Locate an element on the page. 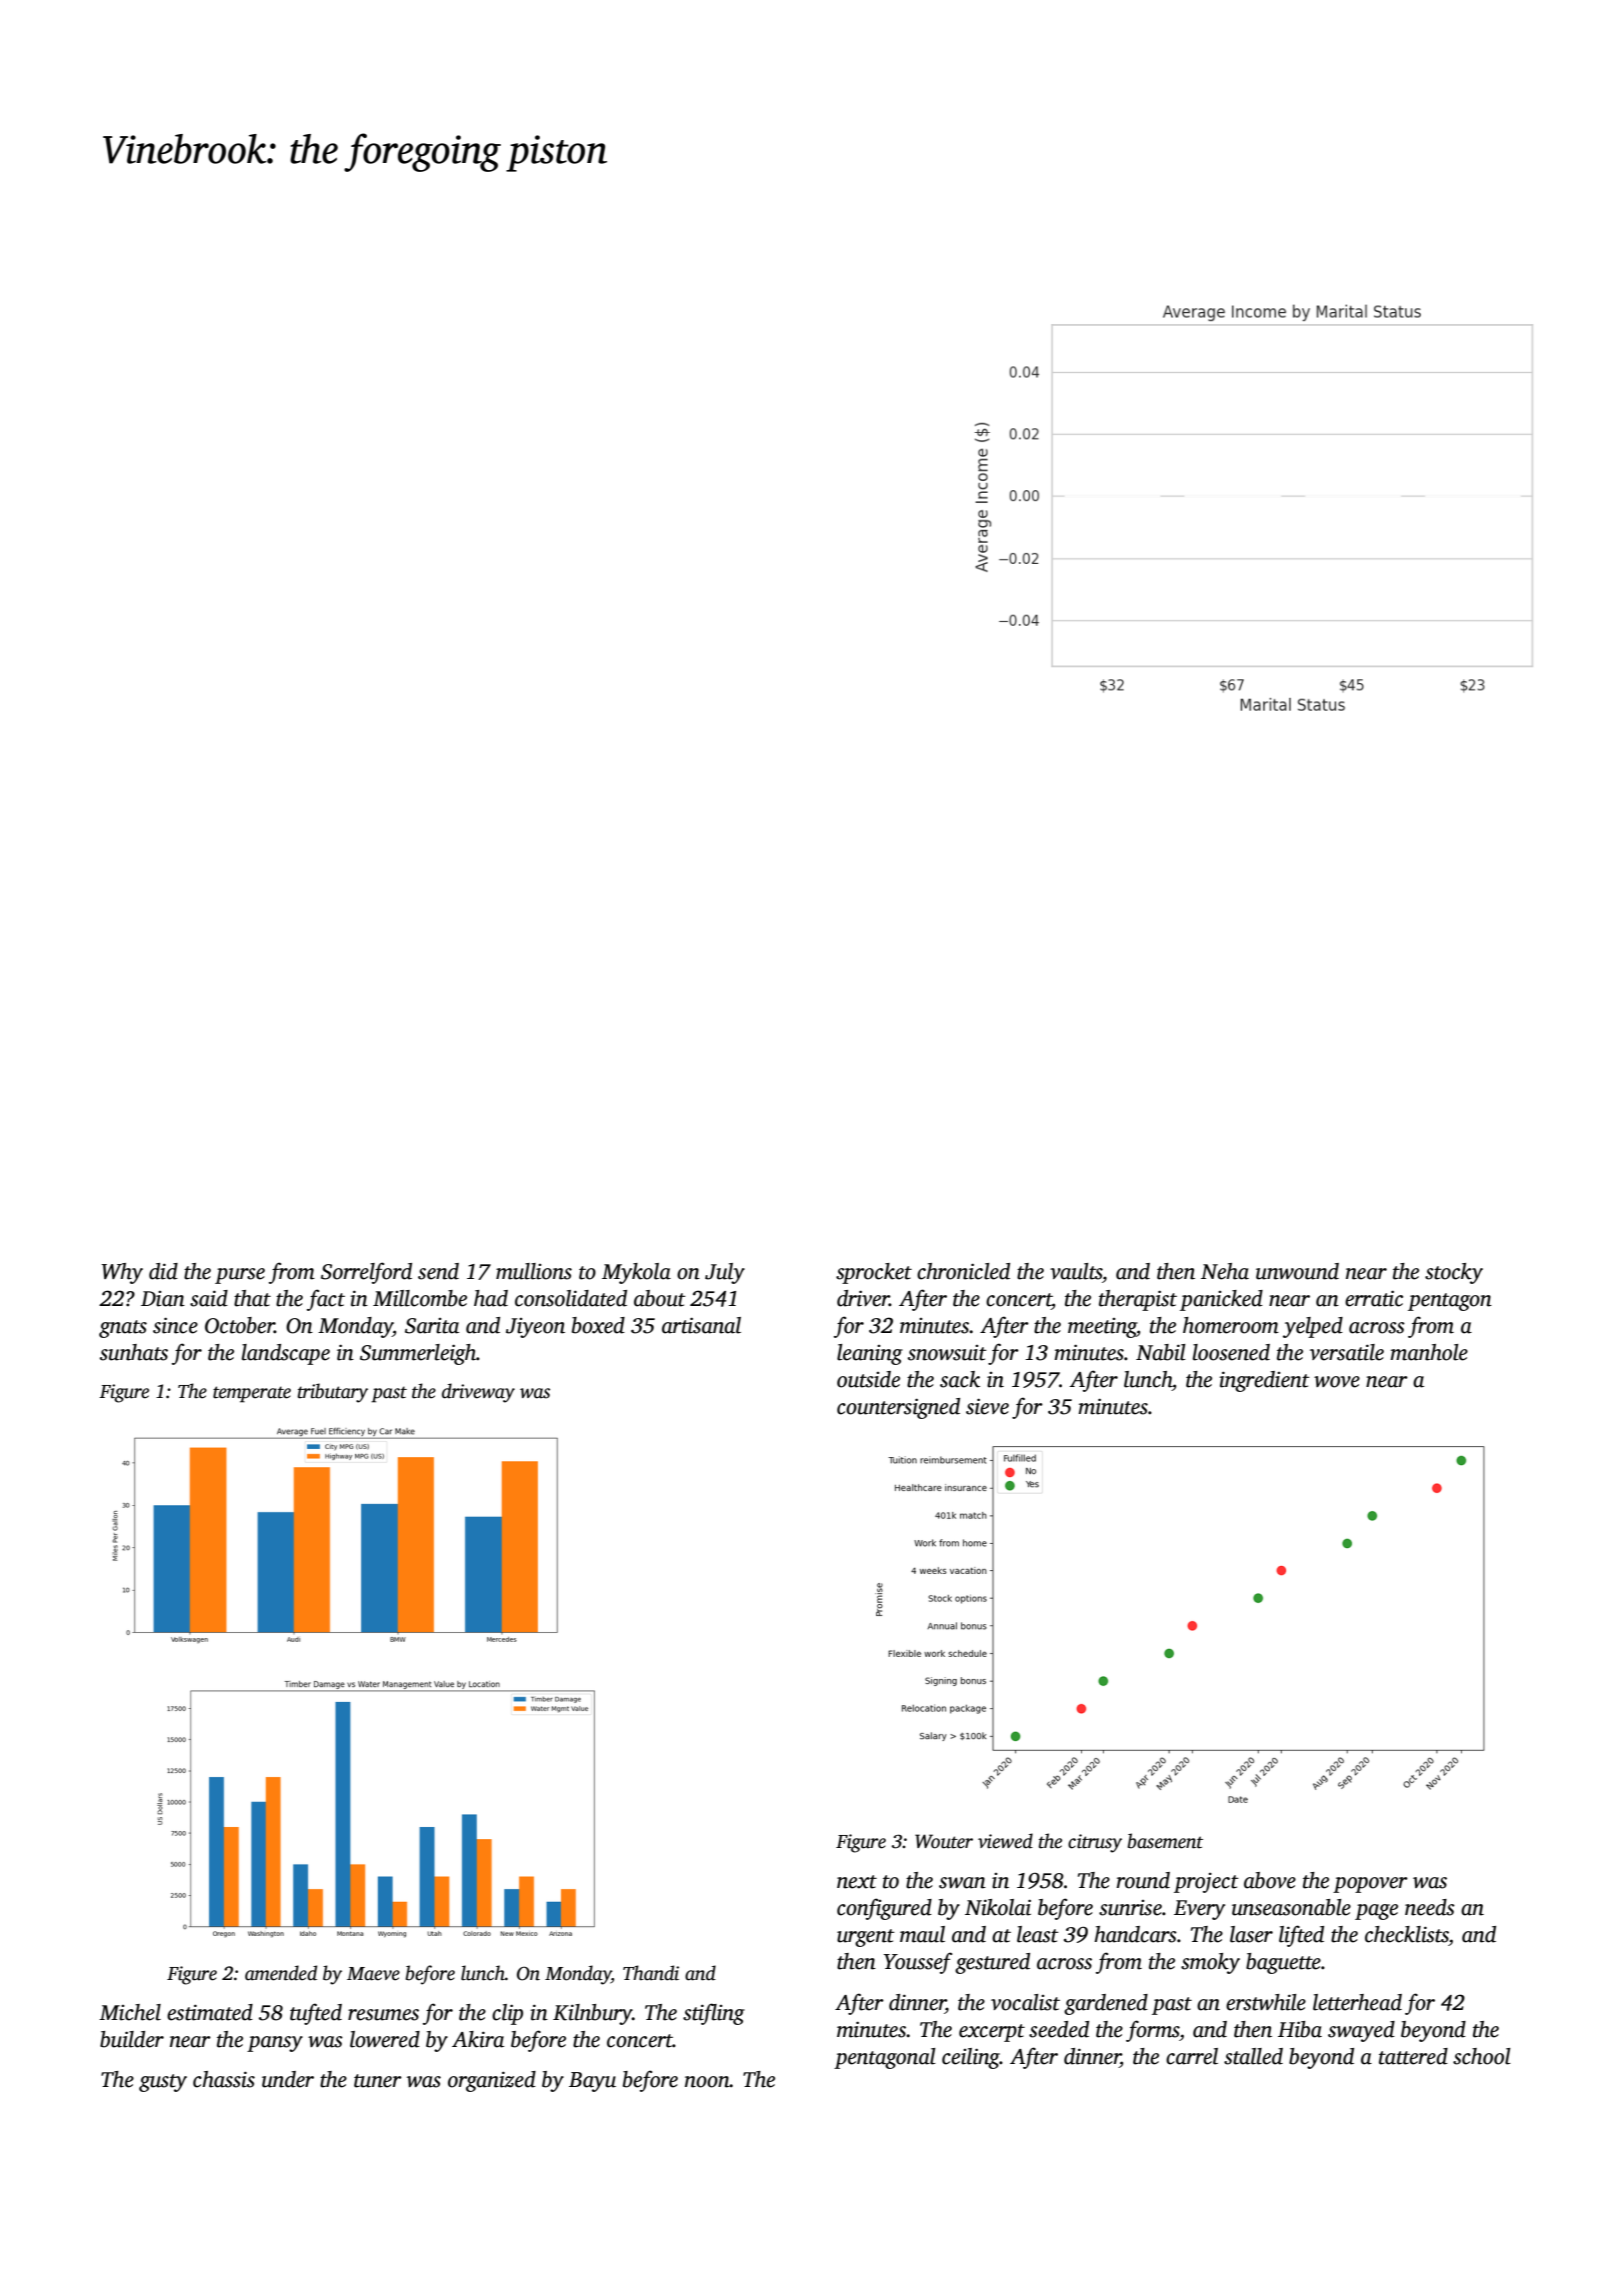 This page has height=2292, width=1620. Sorrelford is located at coordinates (366, 1273).
